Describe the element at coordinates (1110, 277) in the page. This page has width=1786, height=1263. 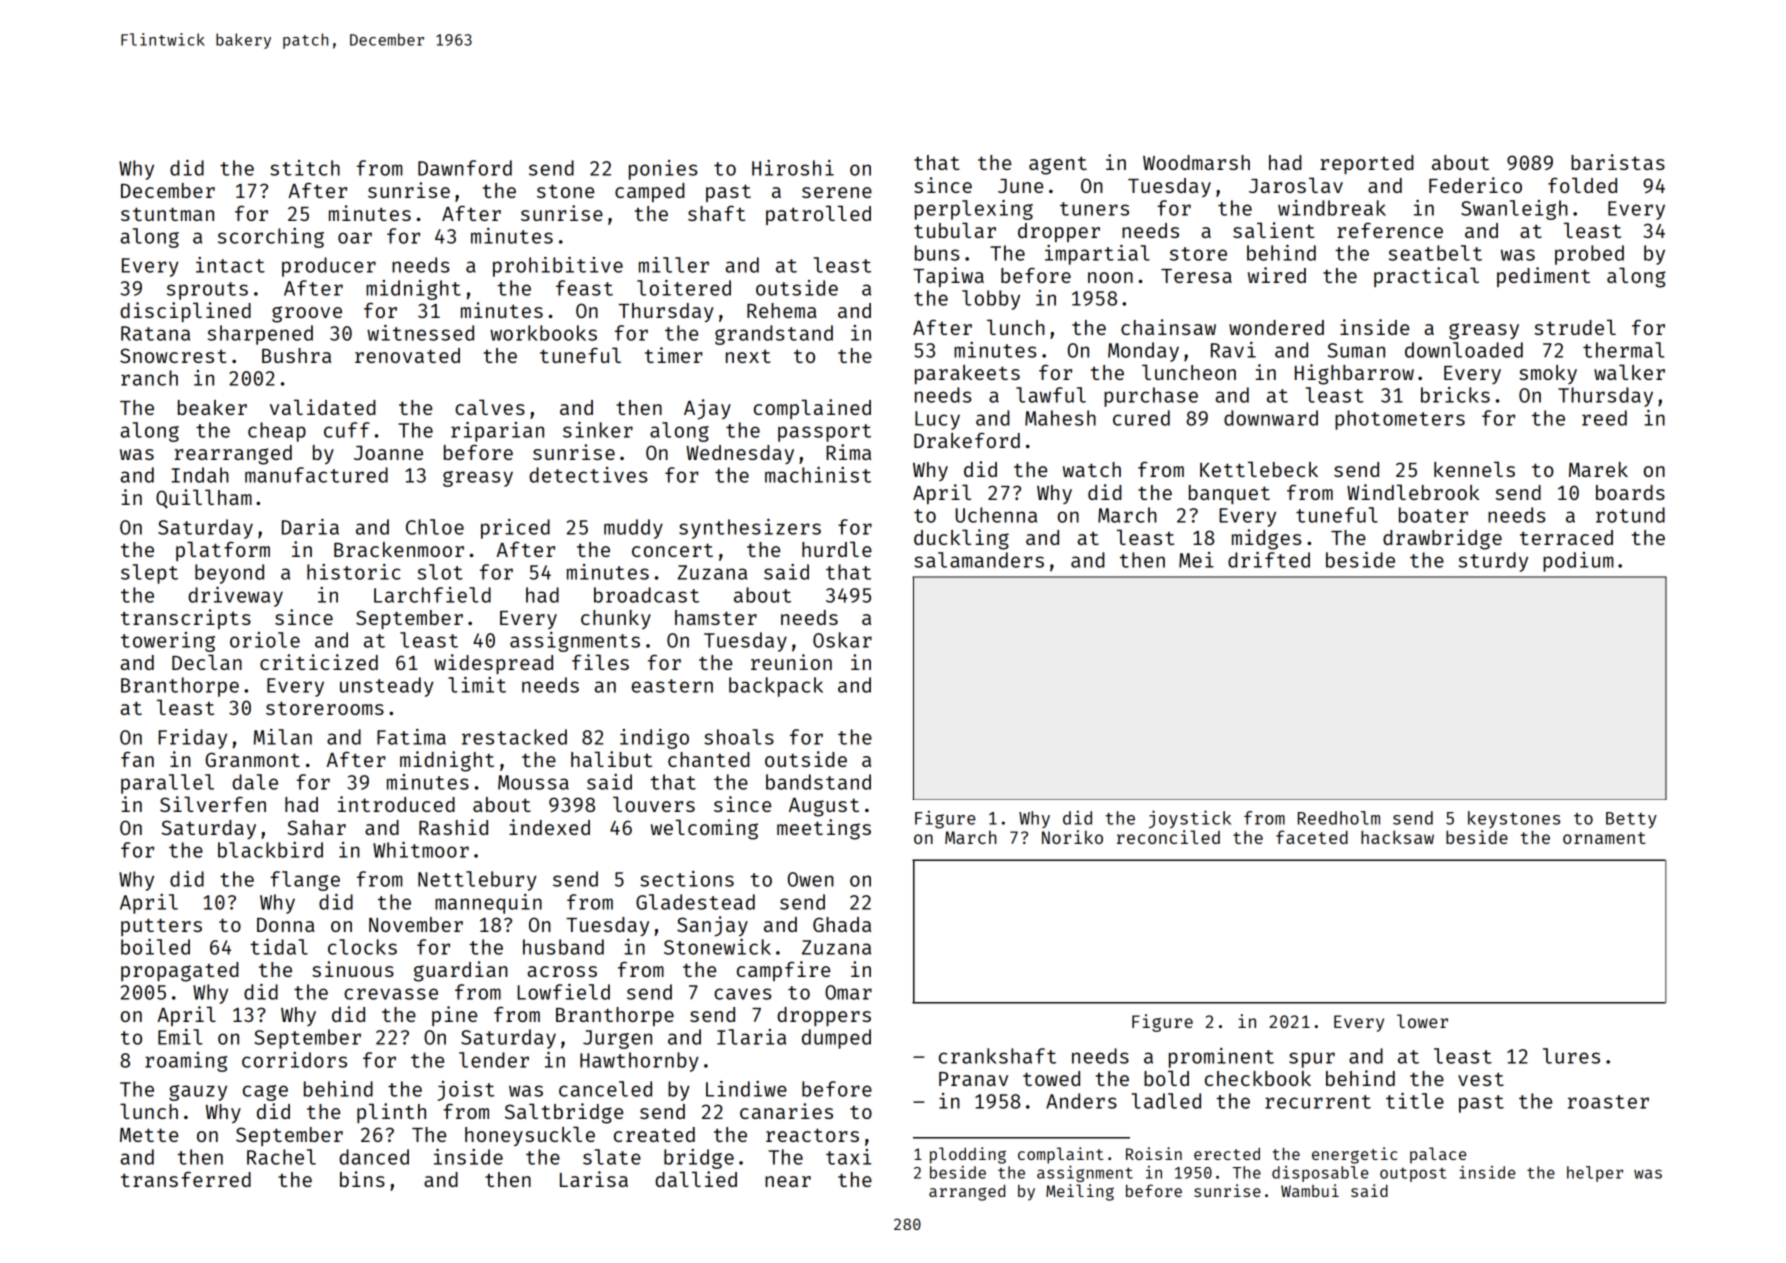
I see `noon` at that location.
